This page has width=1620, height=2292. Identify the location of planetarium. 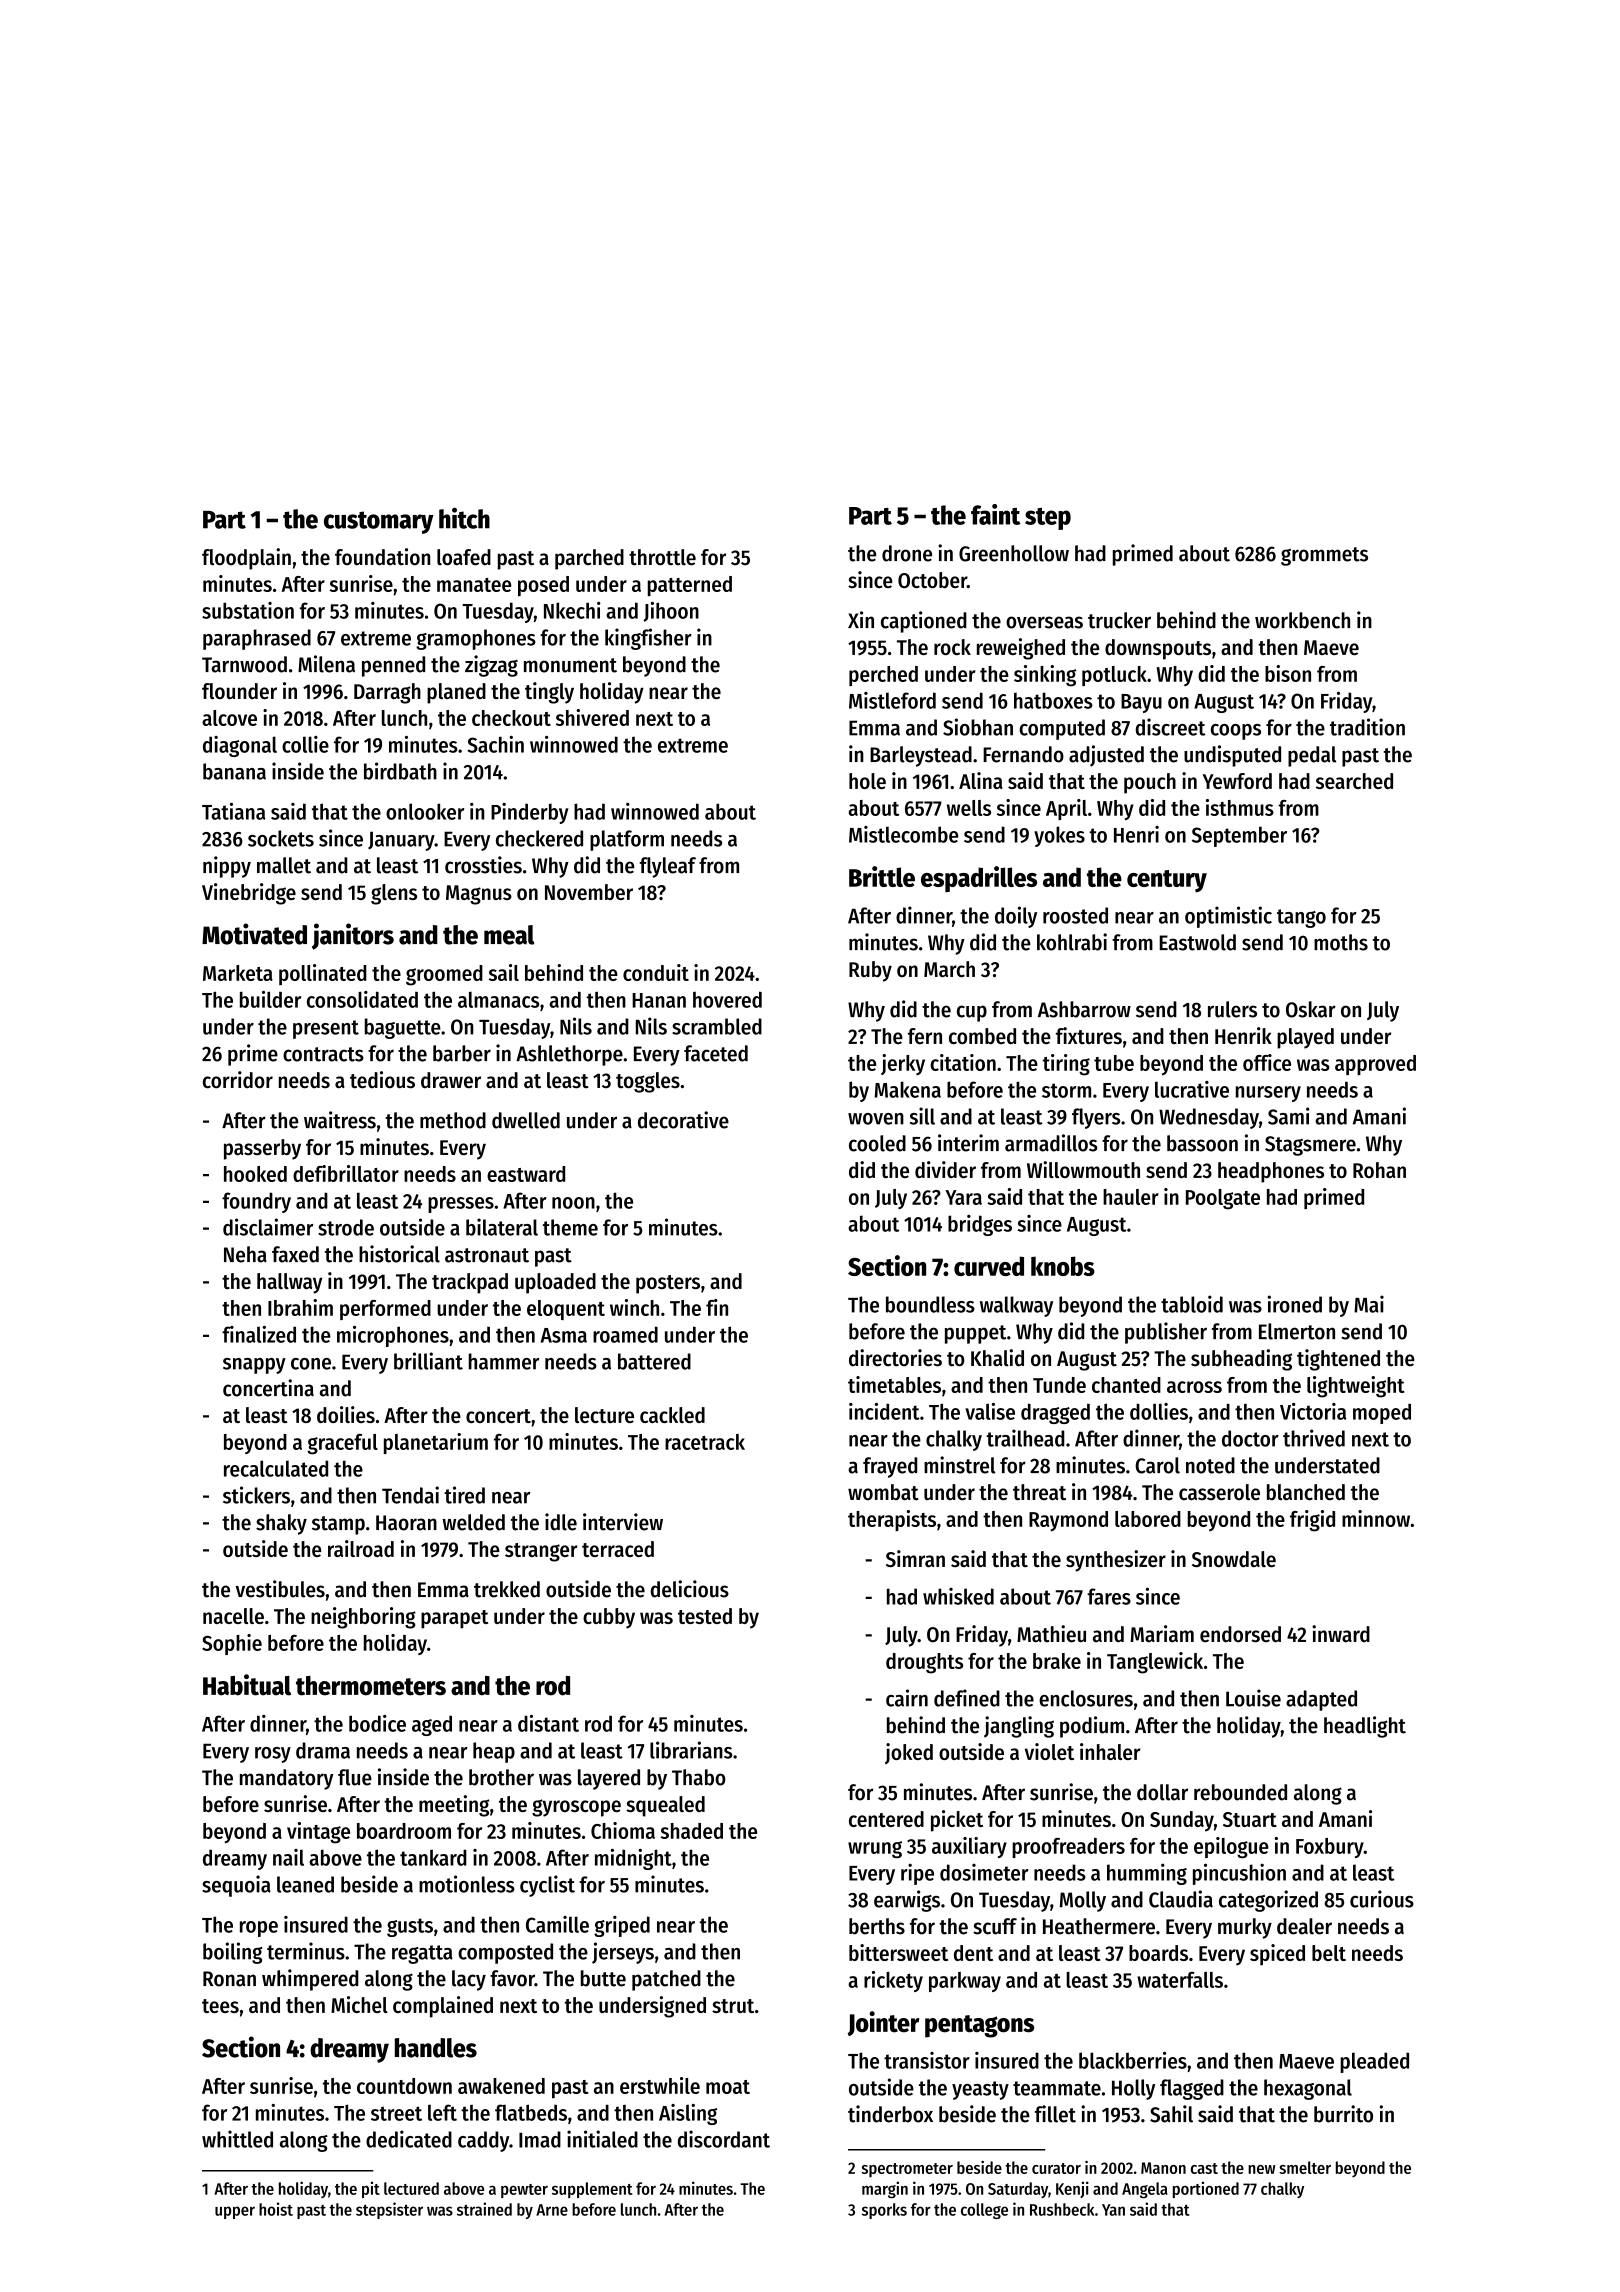
(436, 1443).
